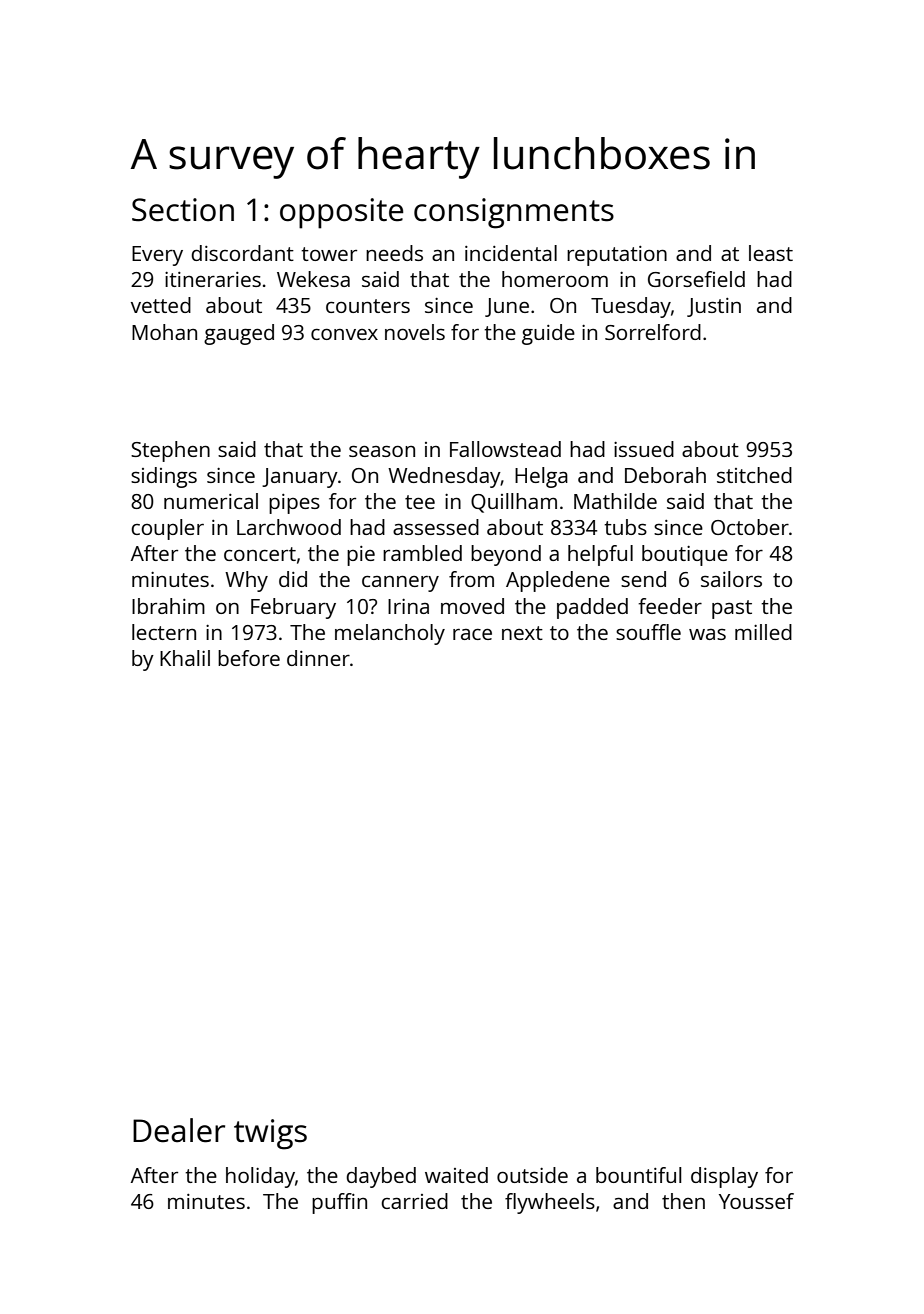 The width and height of the image is (924, 1314). Describe the element at coordinates (511, 253) in the image. I see `incidental` at that location.
